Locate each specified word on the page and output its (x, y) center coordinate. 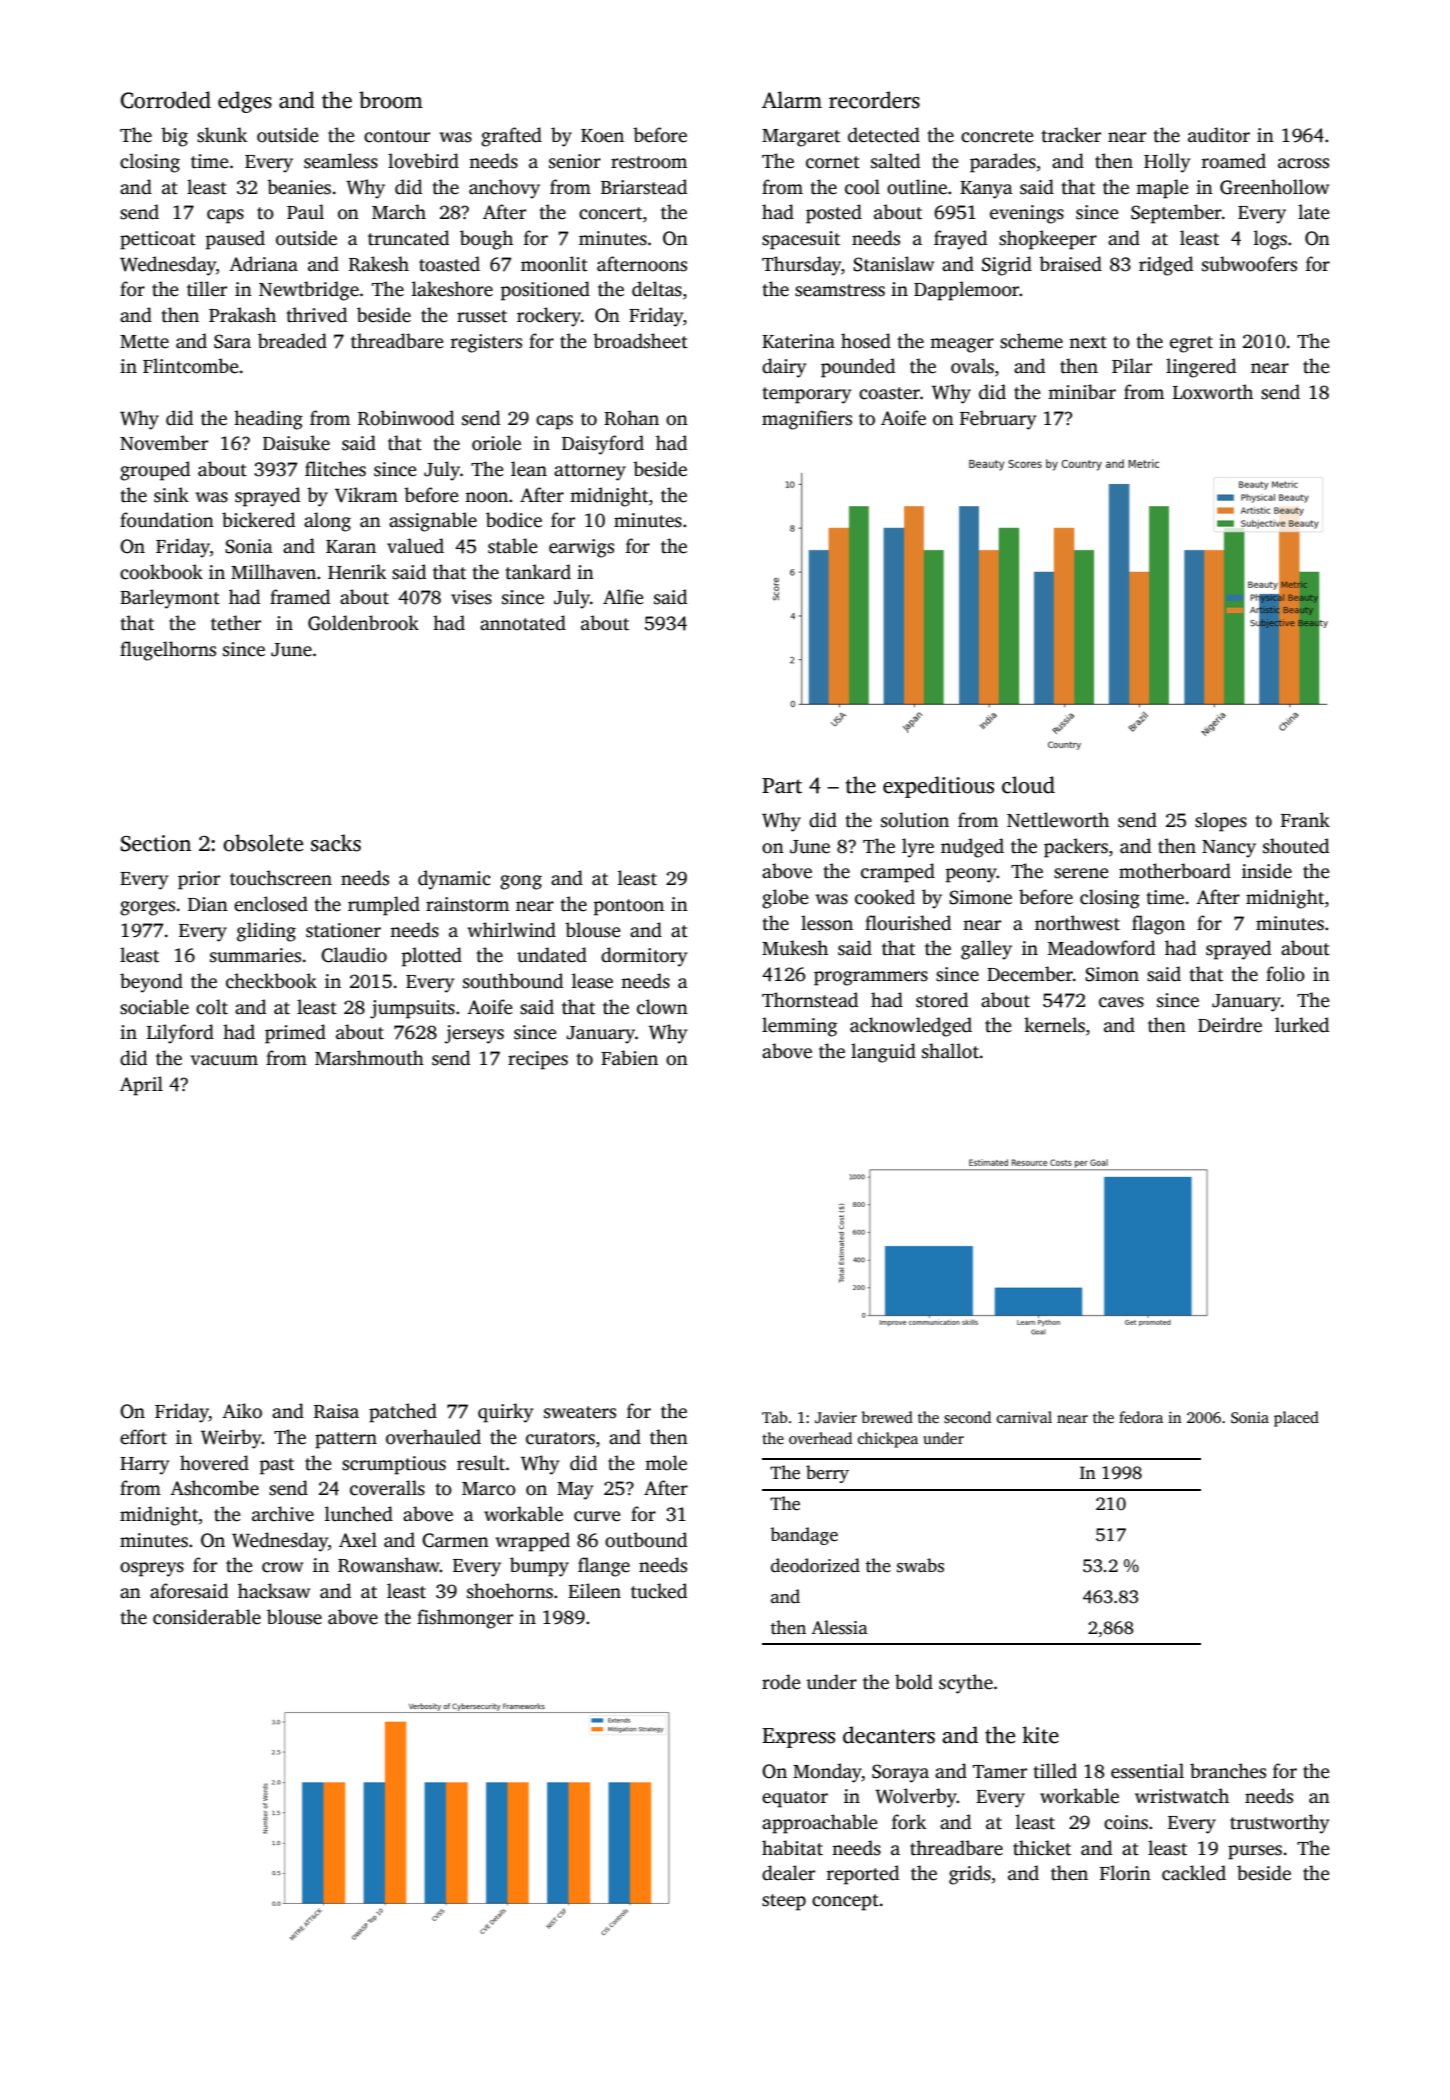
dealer (788, 1873)
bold (914, 1682)
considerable (207, 1617)
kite (1040, 1735)
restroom (649, 162)
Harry (144, 1466)
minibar (1082, 391)
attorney (590, 472)
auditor (1219, 135)
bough (486, 240)
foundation (167, 520)
